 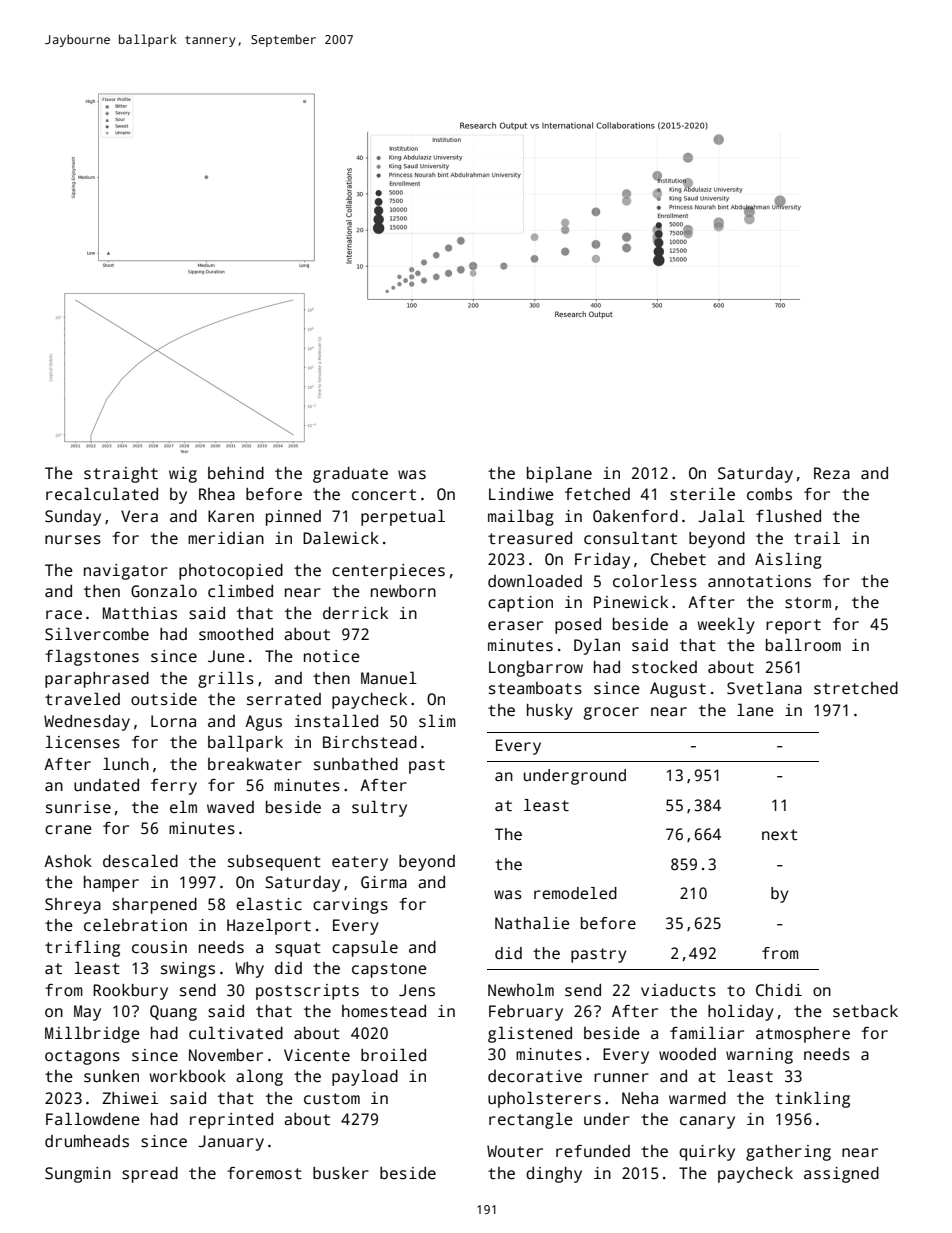 What do you see at coordinates (779, 990) in the screenshot?
I see `Chidi` at bounding box center [779, 990].
